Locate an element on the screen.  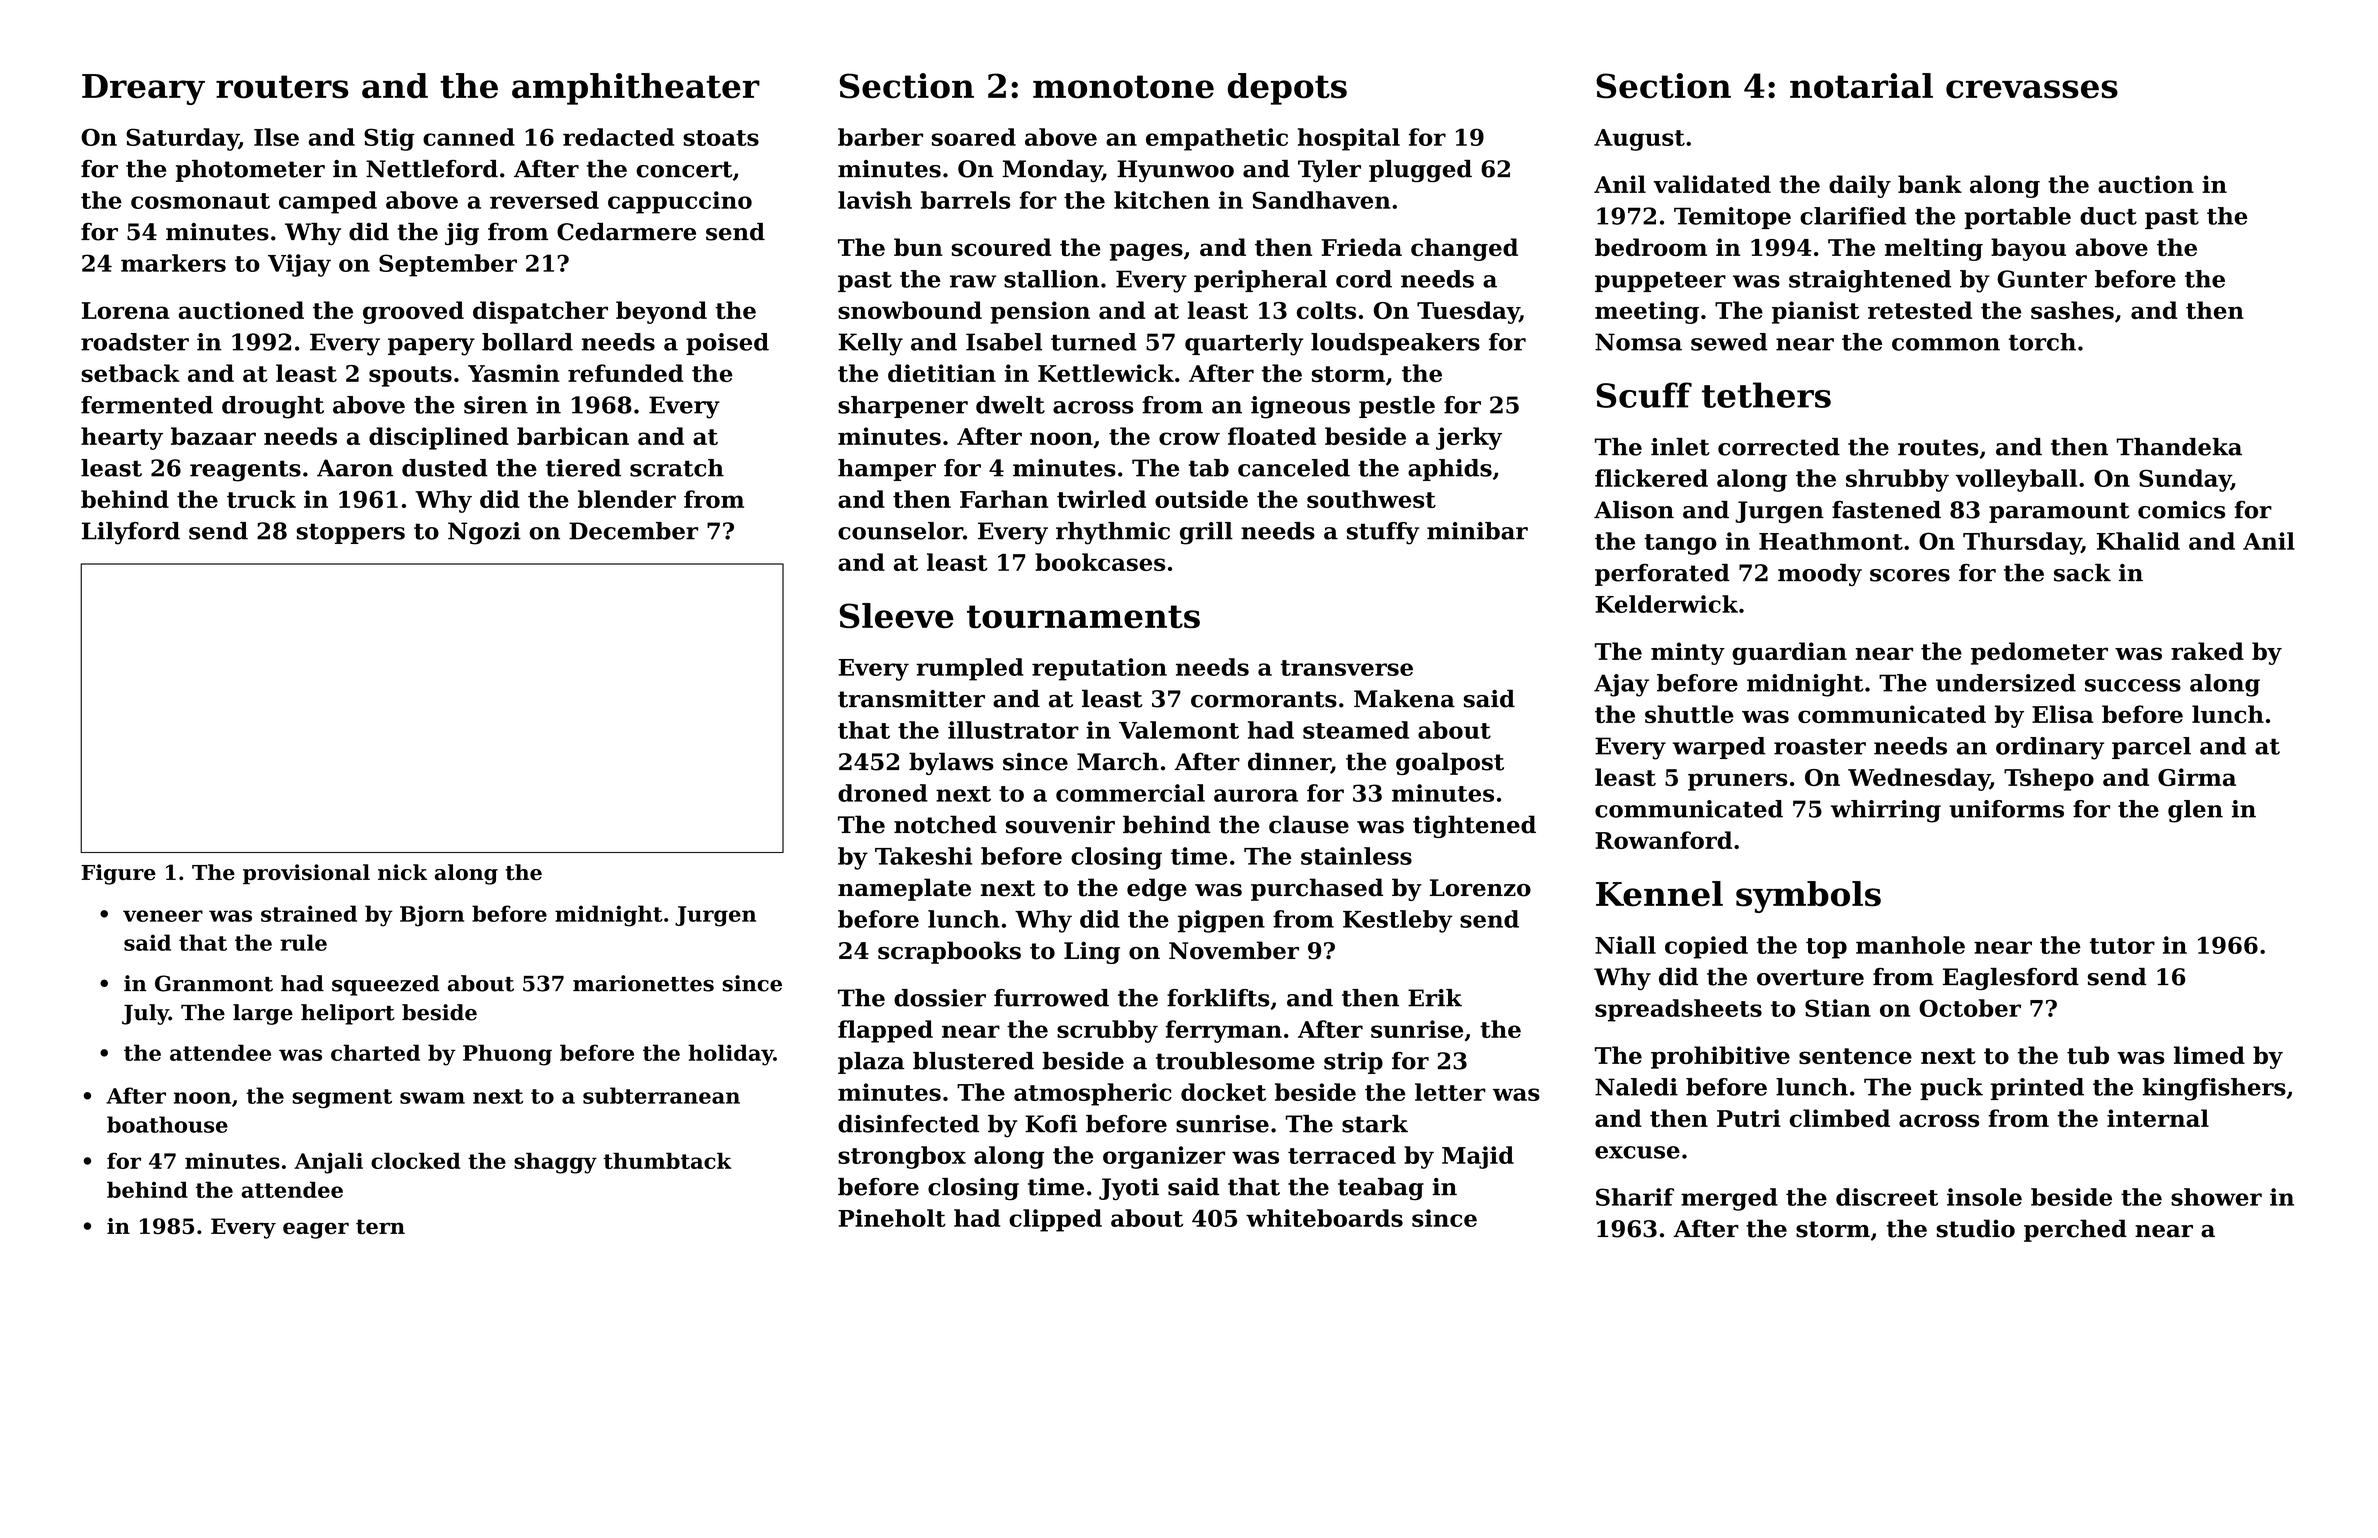
shaggy is located at coordinates (555, 1163).
